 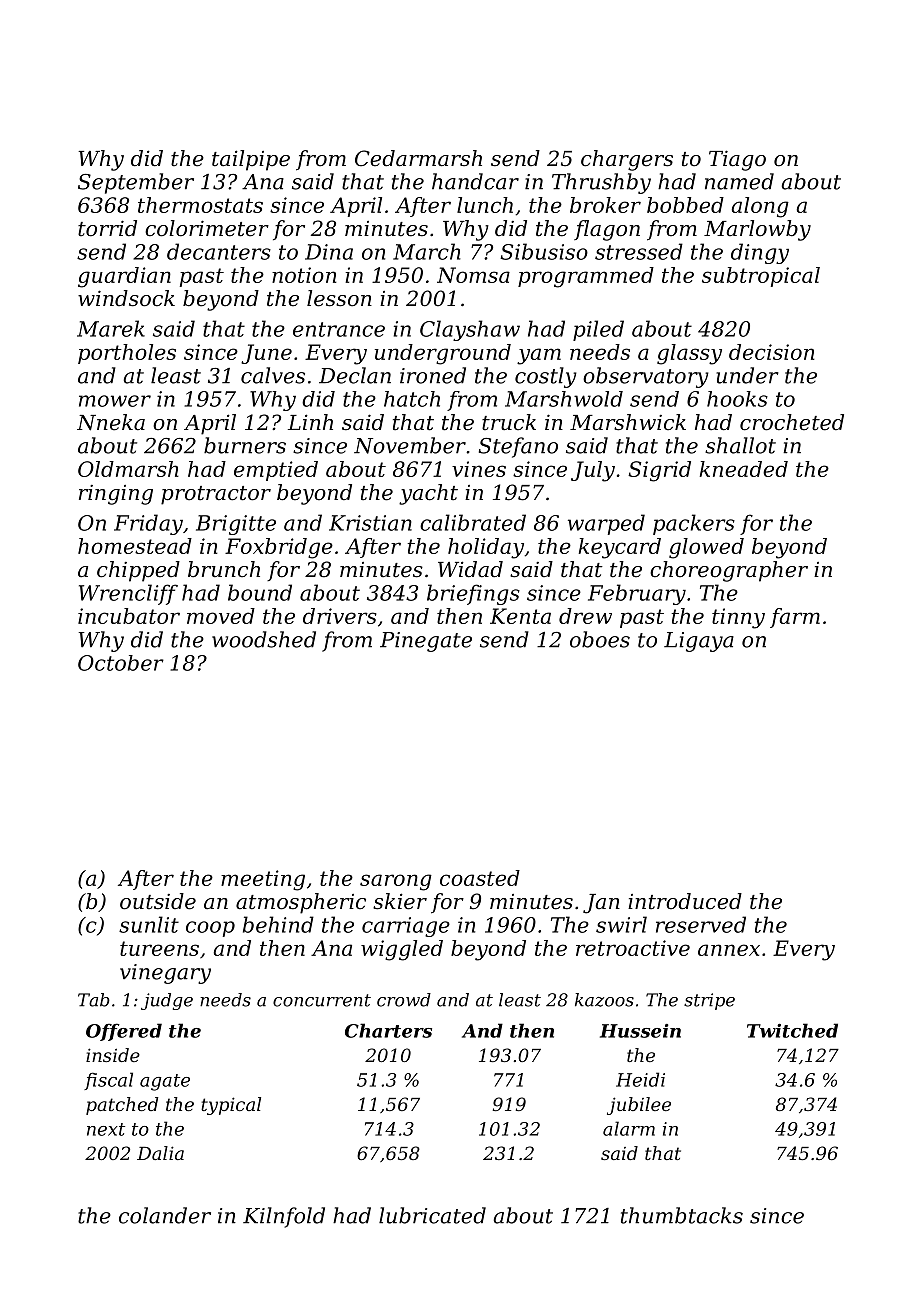 I want to click on ringing, so click(x=116, y=495).
